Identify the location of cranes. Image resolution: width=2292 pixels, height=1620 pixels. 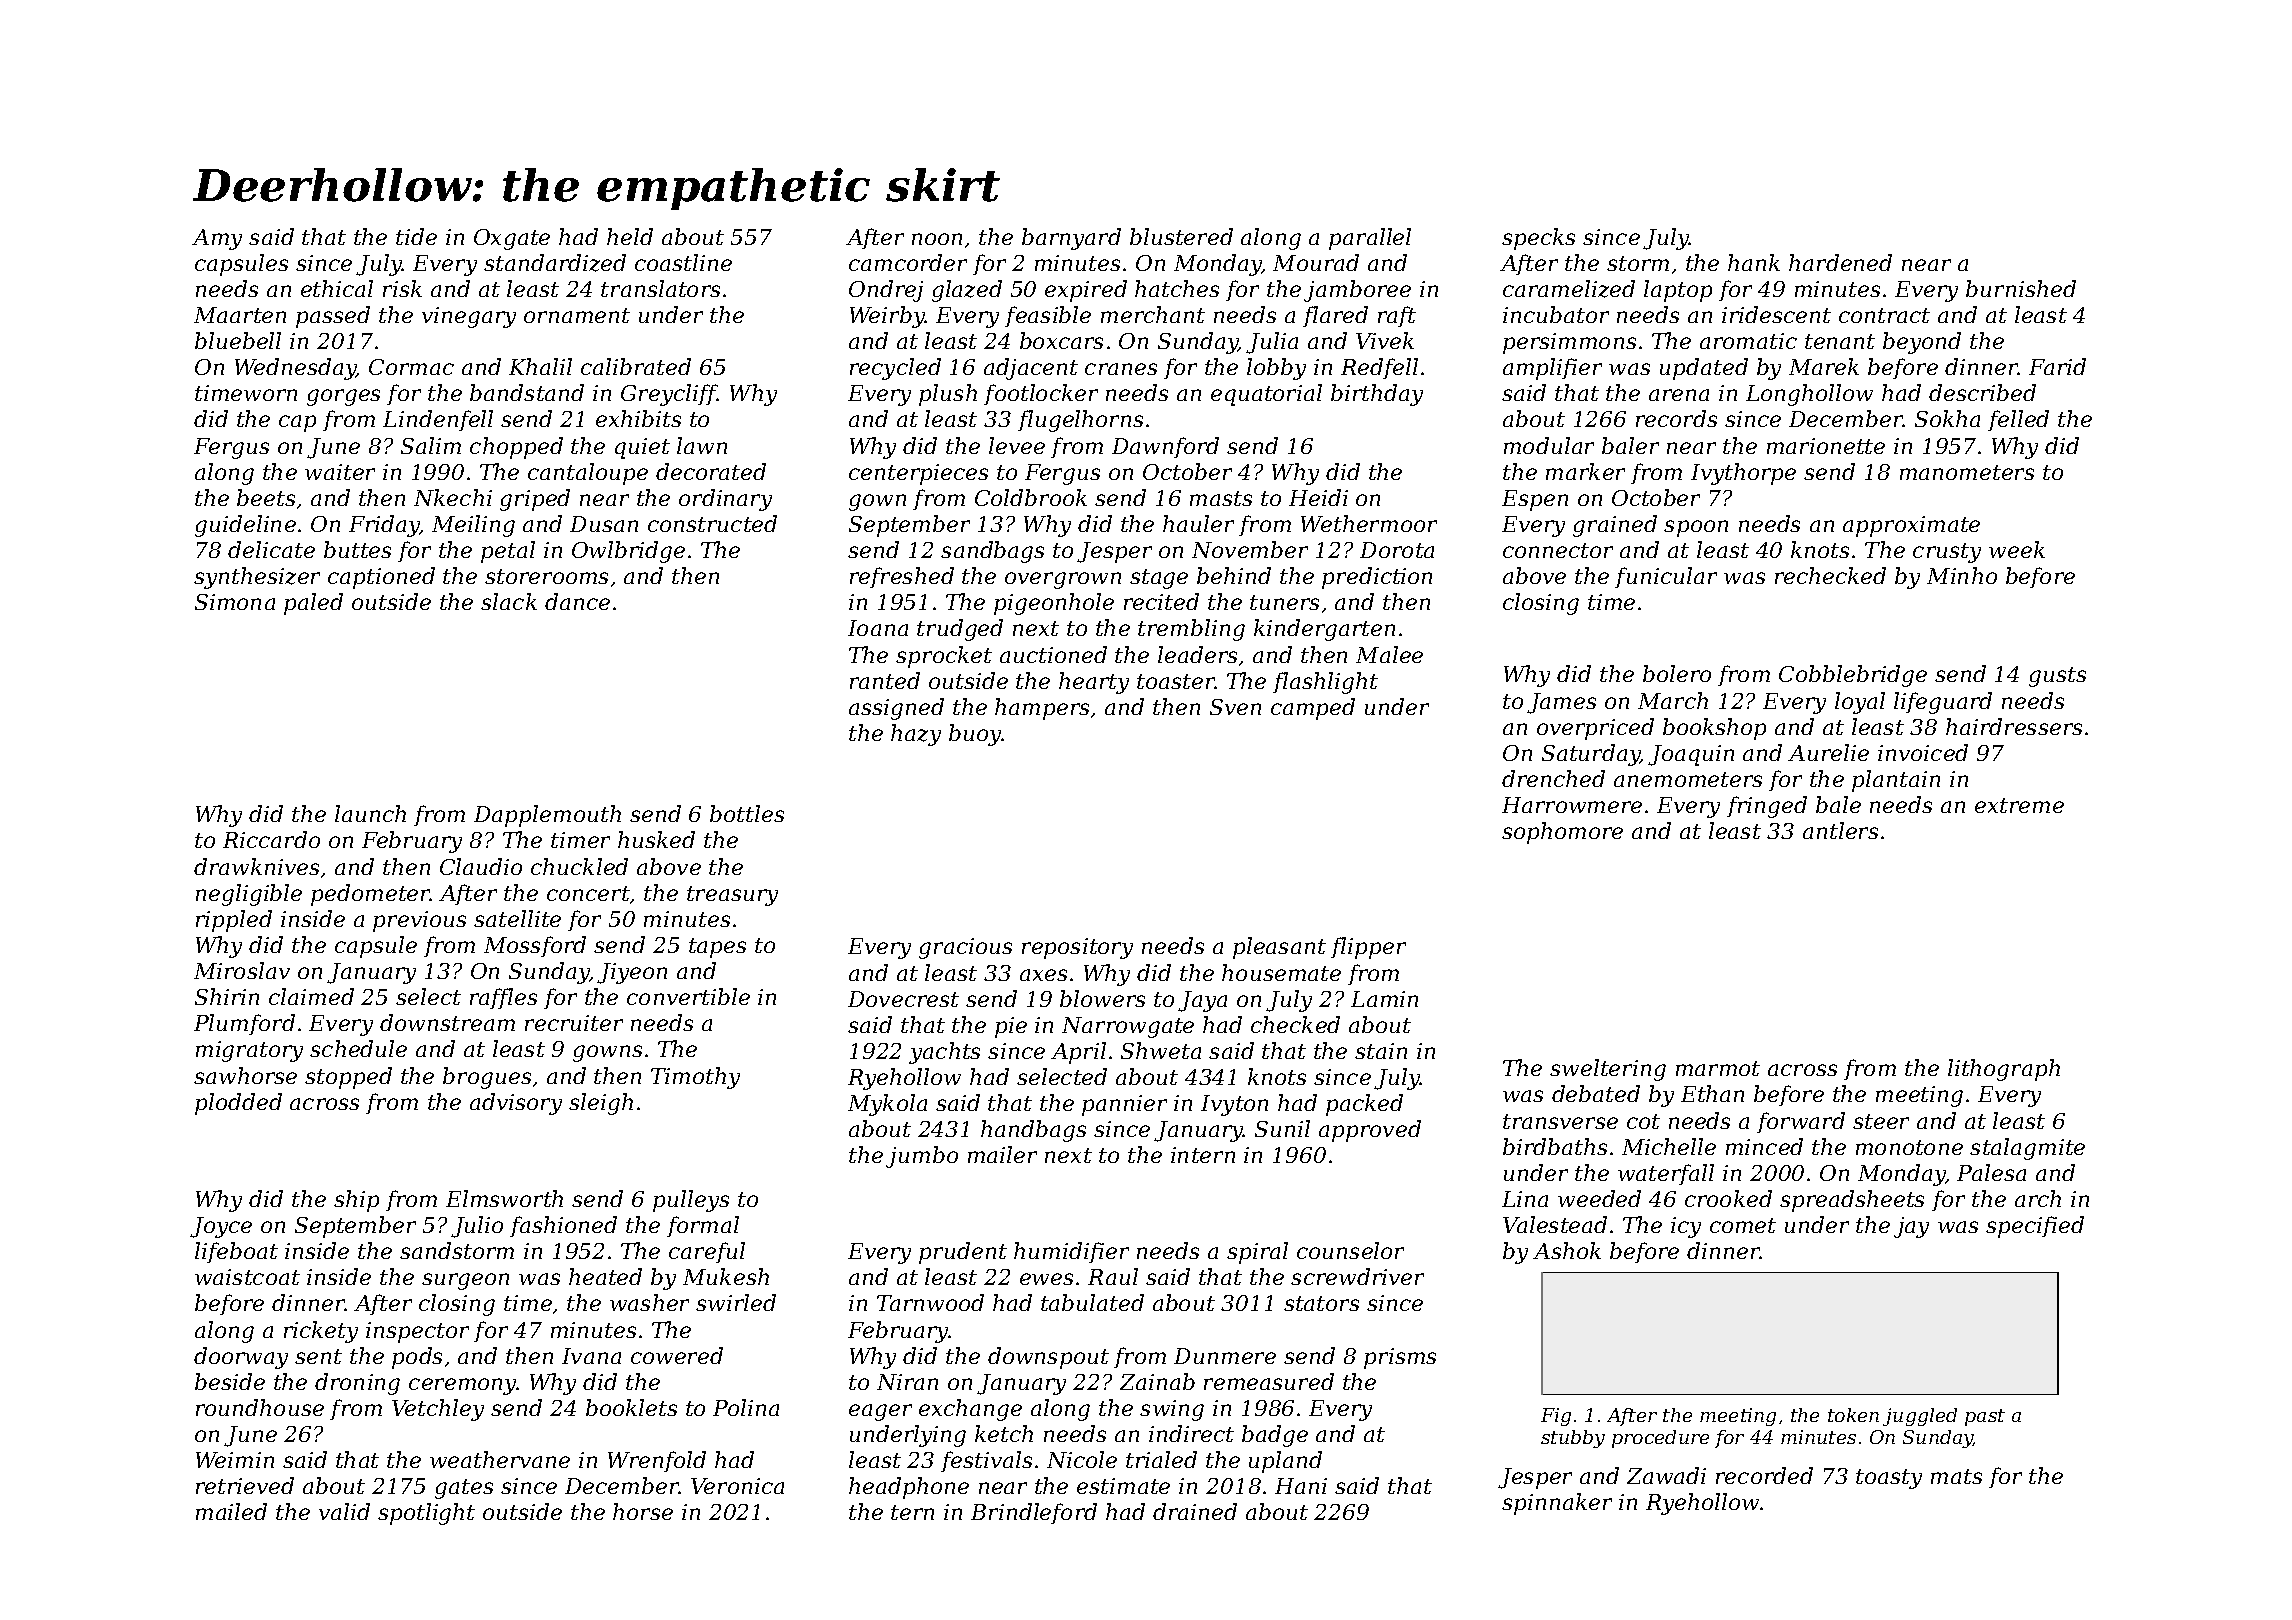
(1121, 369).
